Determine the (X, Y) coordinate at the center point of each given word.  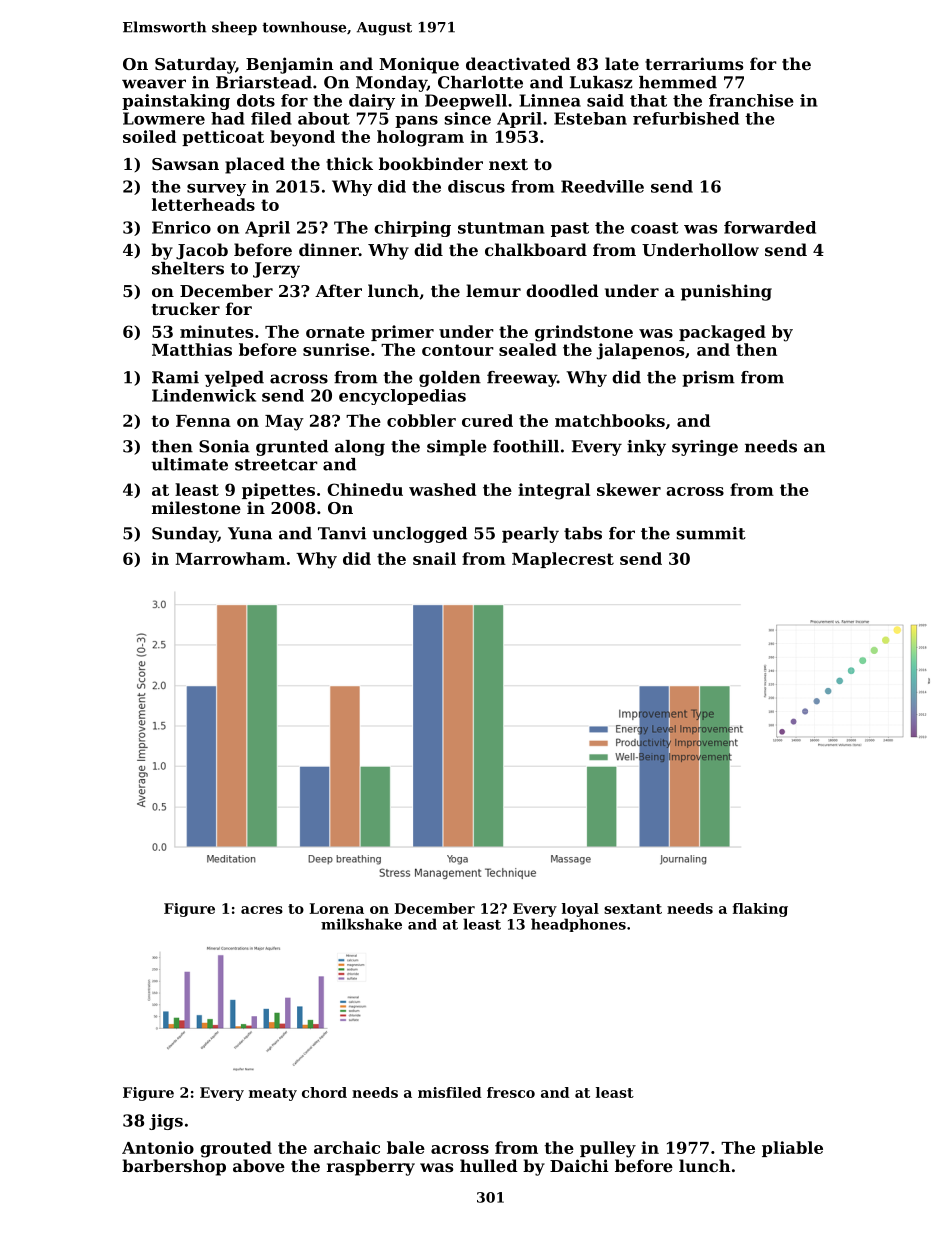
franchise (751, 100)
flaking (760, 910)
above (259, 1165)
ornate (335, 332)
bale (406, 1147)
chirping (412, 229)
